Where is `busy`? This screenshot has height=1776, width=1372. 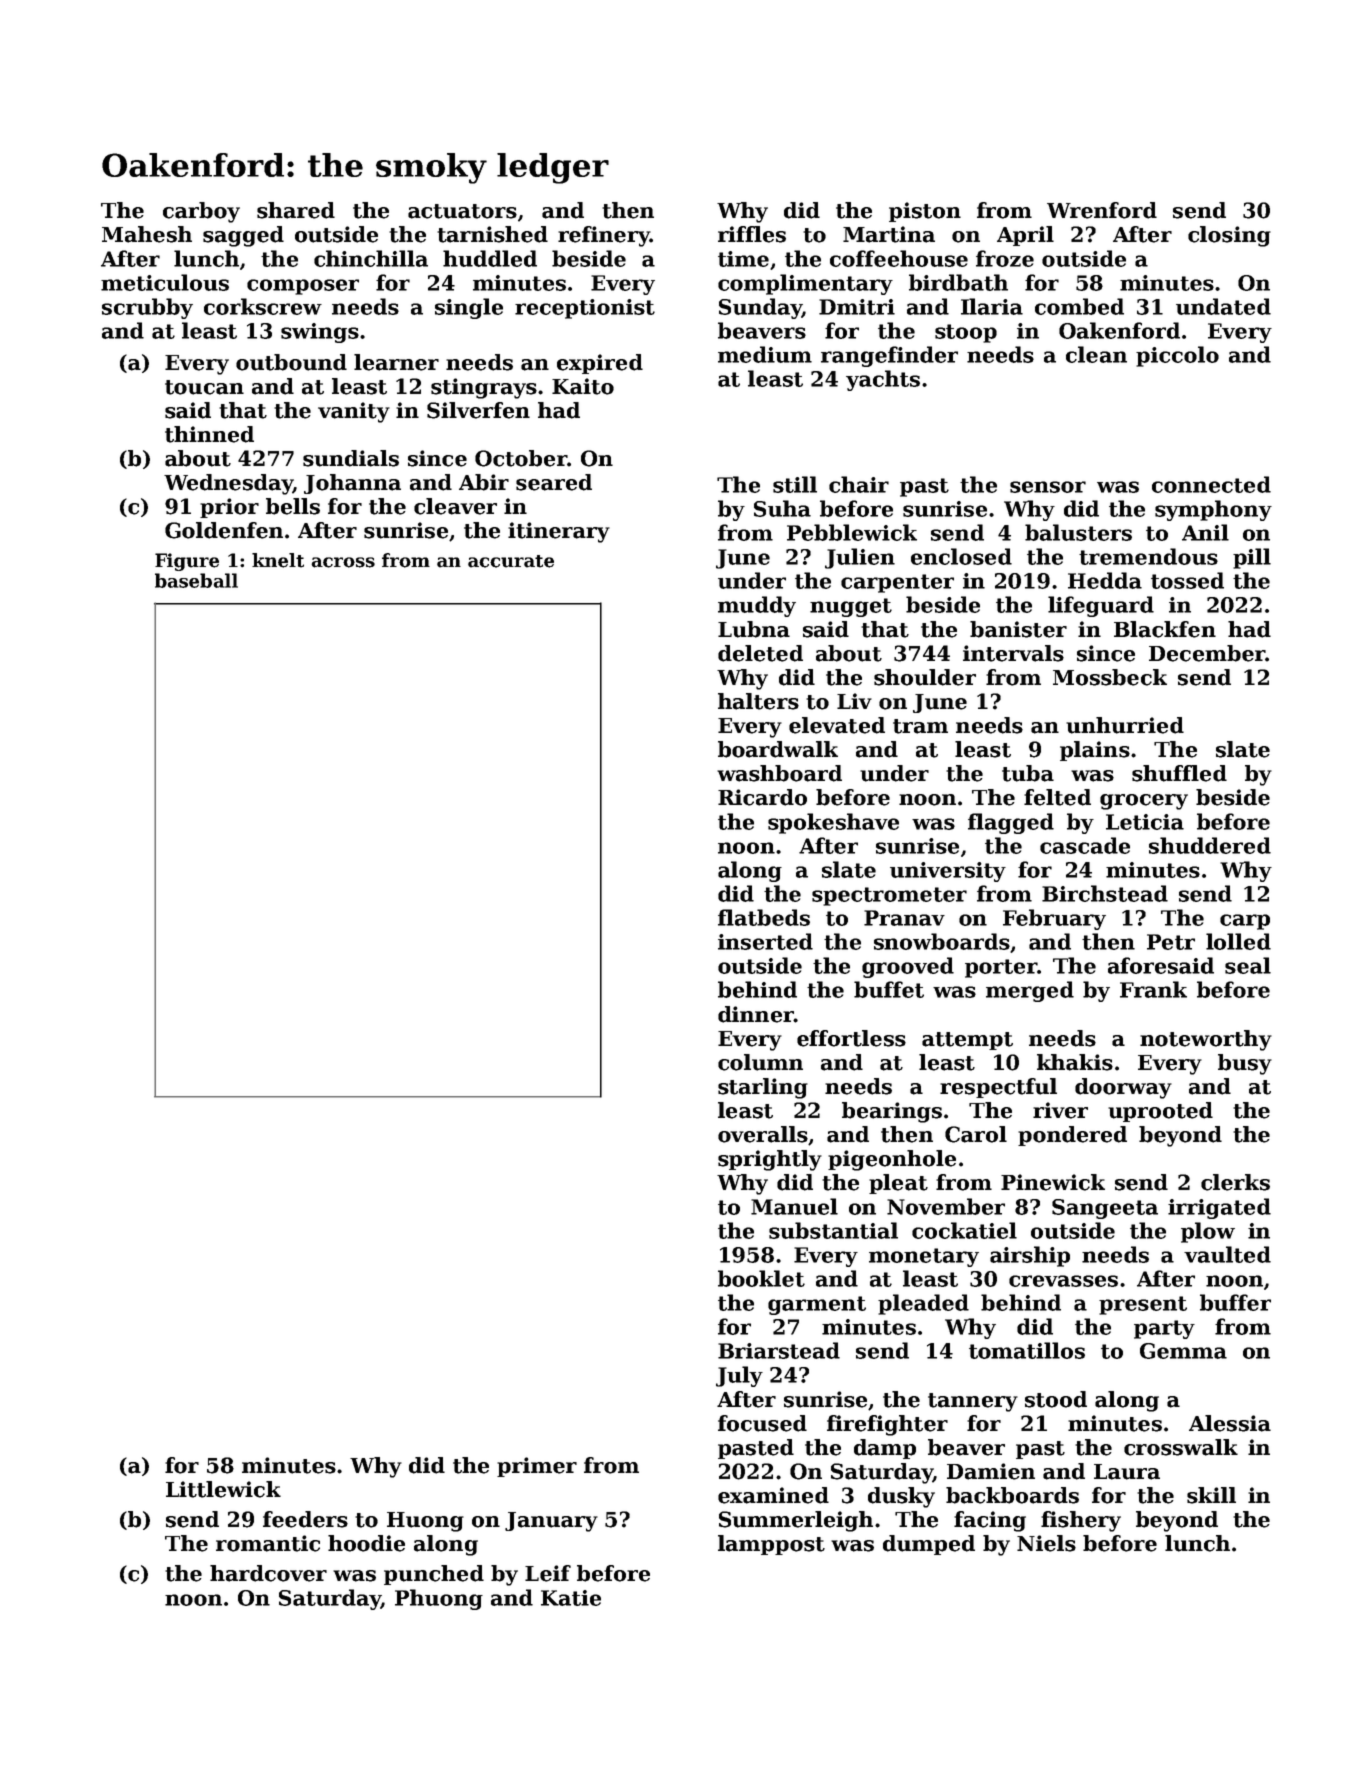
busy is located at coordinates (1245, 1064).
